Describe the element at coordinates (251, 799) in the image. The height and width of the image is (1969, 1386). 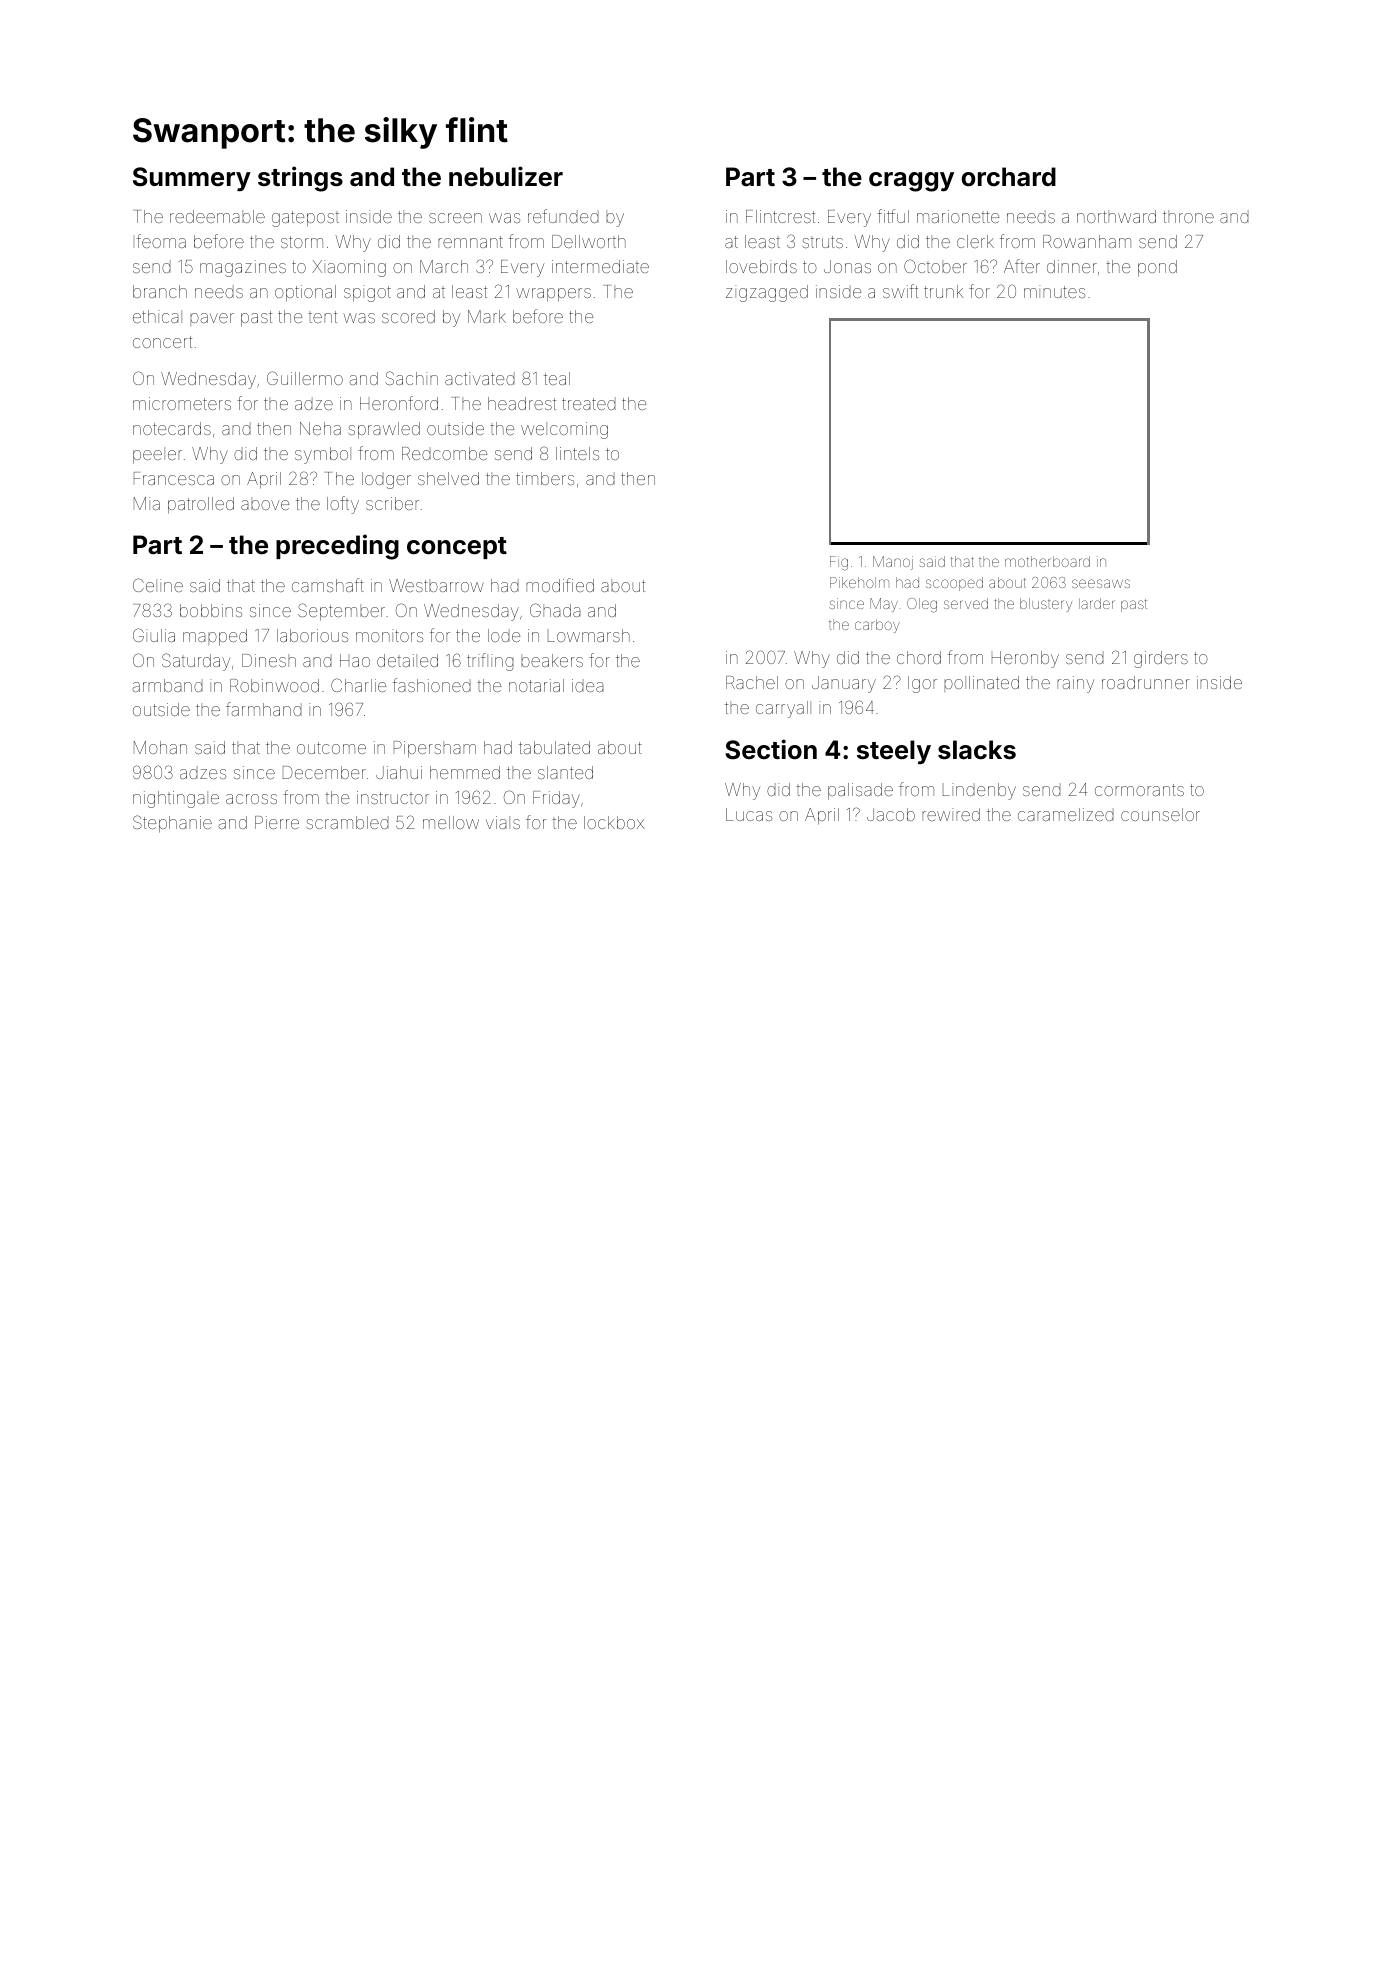
I see `across` at that location.
